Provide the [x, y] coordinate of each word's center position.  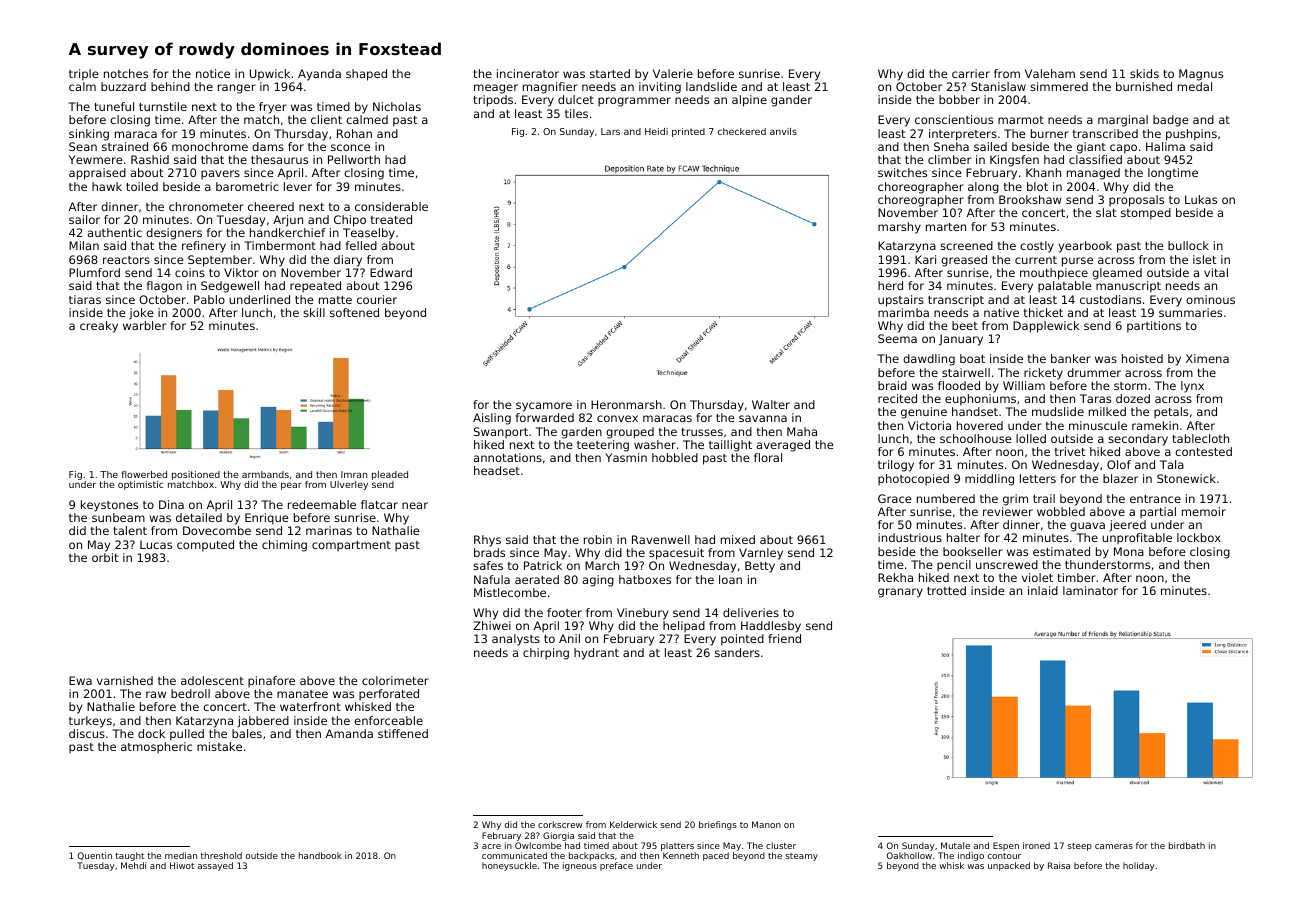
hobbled [675, 457]
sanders [737, 652]
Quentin [95, 856]
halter [963, 537]
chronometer [206, 206]
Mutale [955, 845]
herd [890, 285]
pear [291, 486]
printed [688, 132]
